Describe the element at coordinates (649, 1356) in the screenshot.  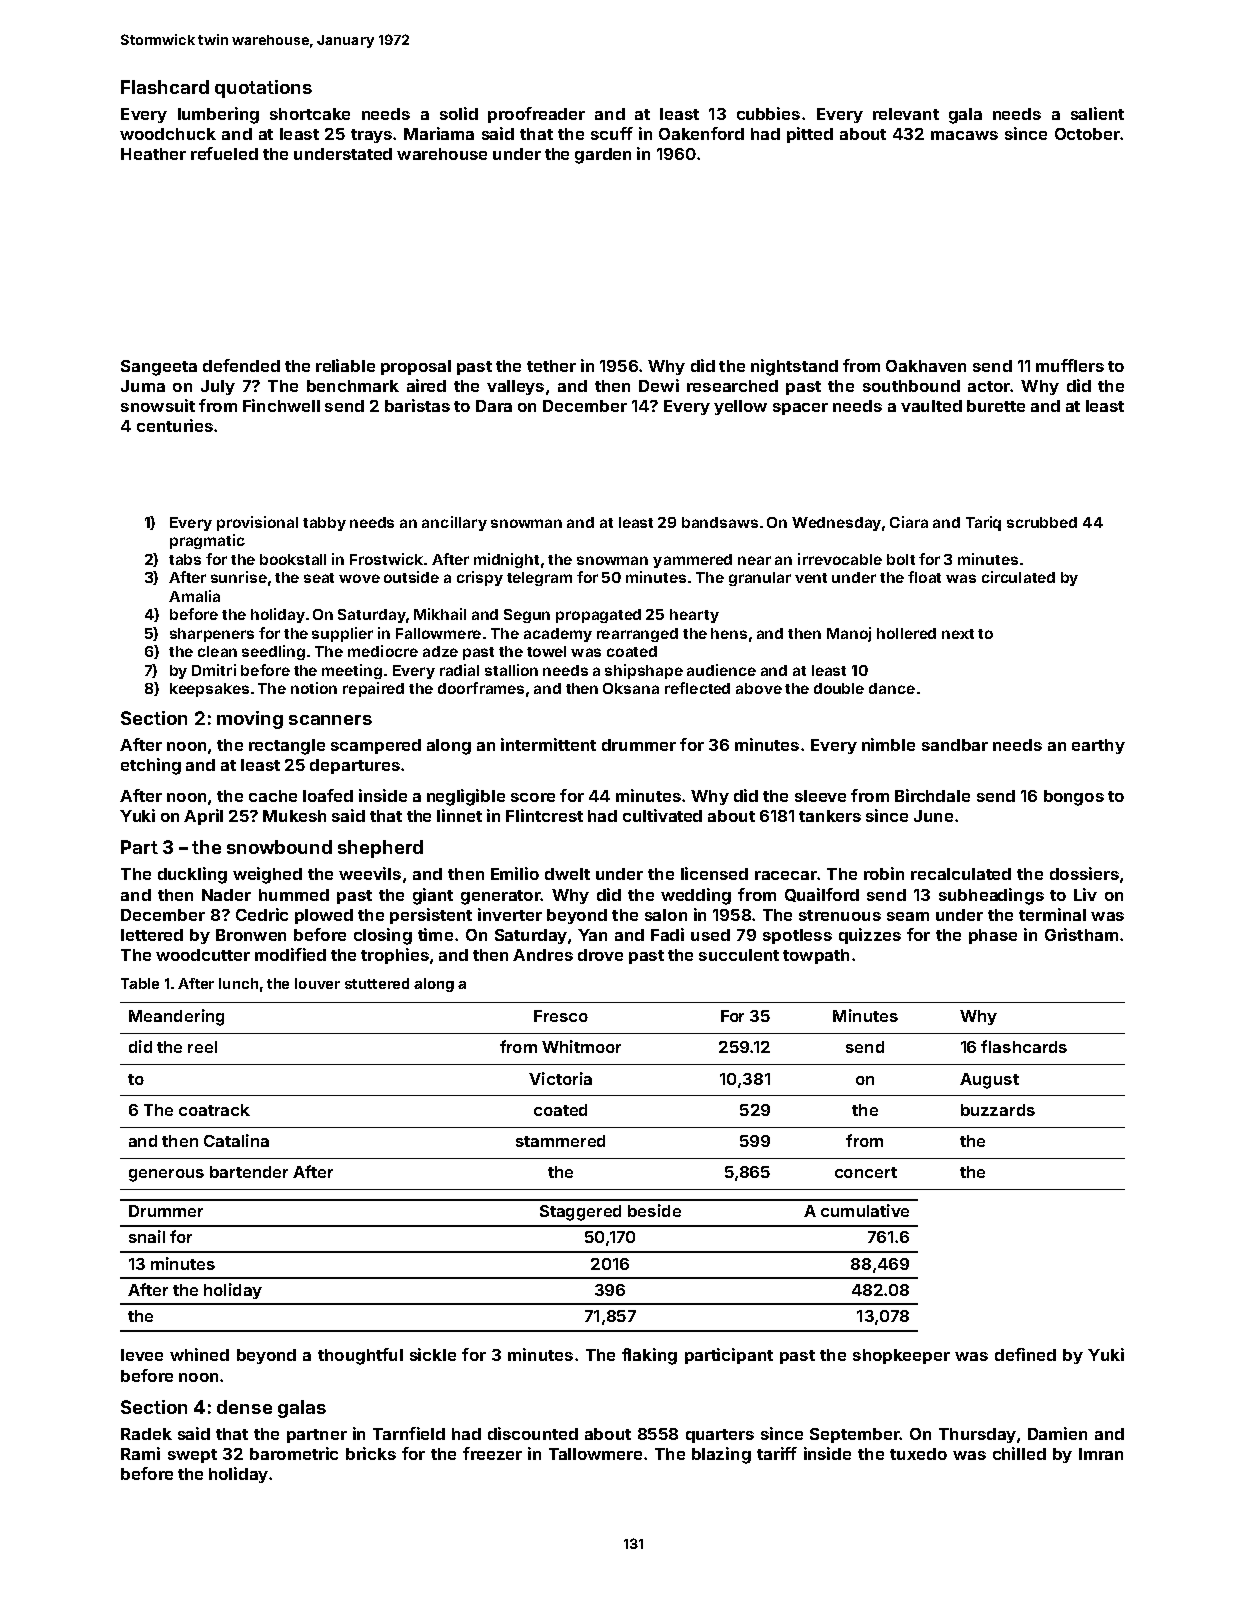
I see `flaking` at that location.
